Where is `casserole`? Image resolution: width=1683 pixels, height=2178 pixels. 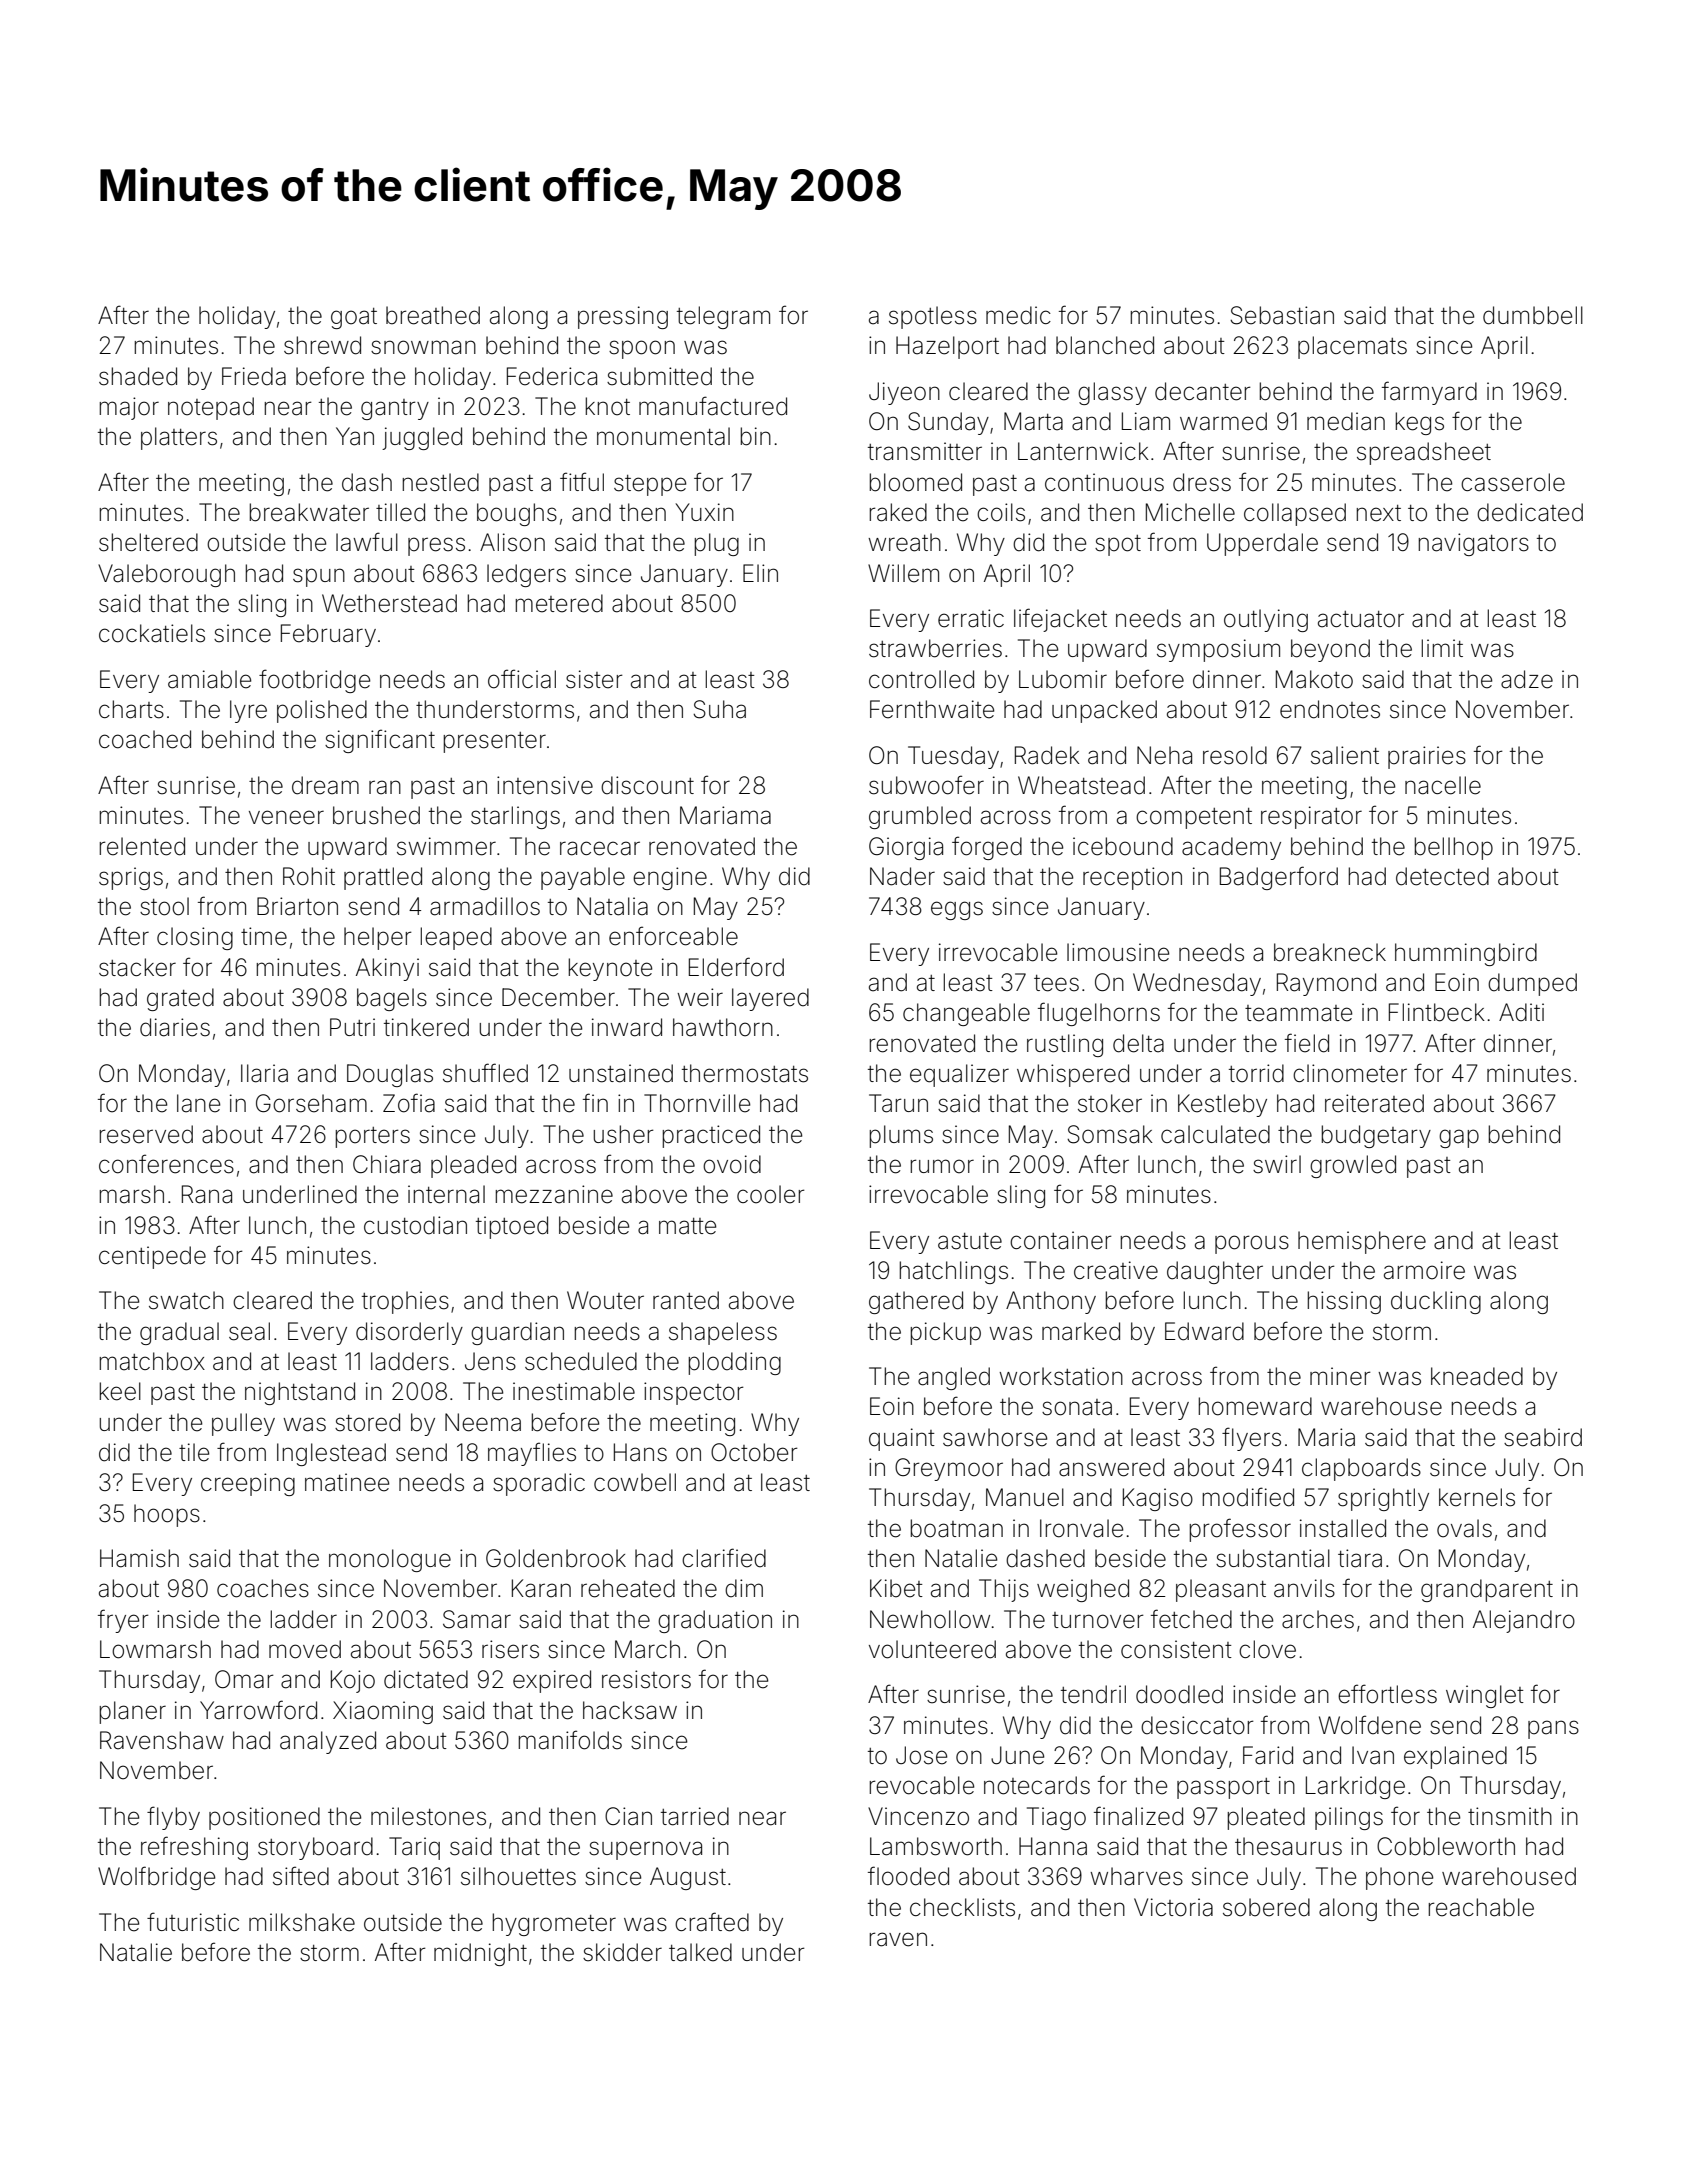 casserole is located at coordinates (1513, 482).
